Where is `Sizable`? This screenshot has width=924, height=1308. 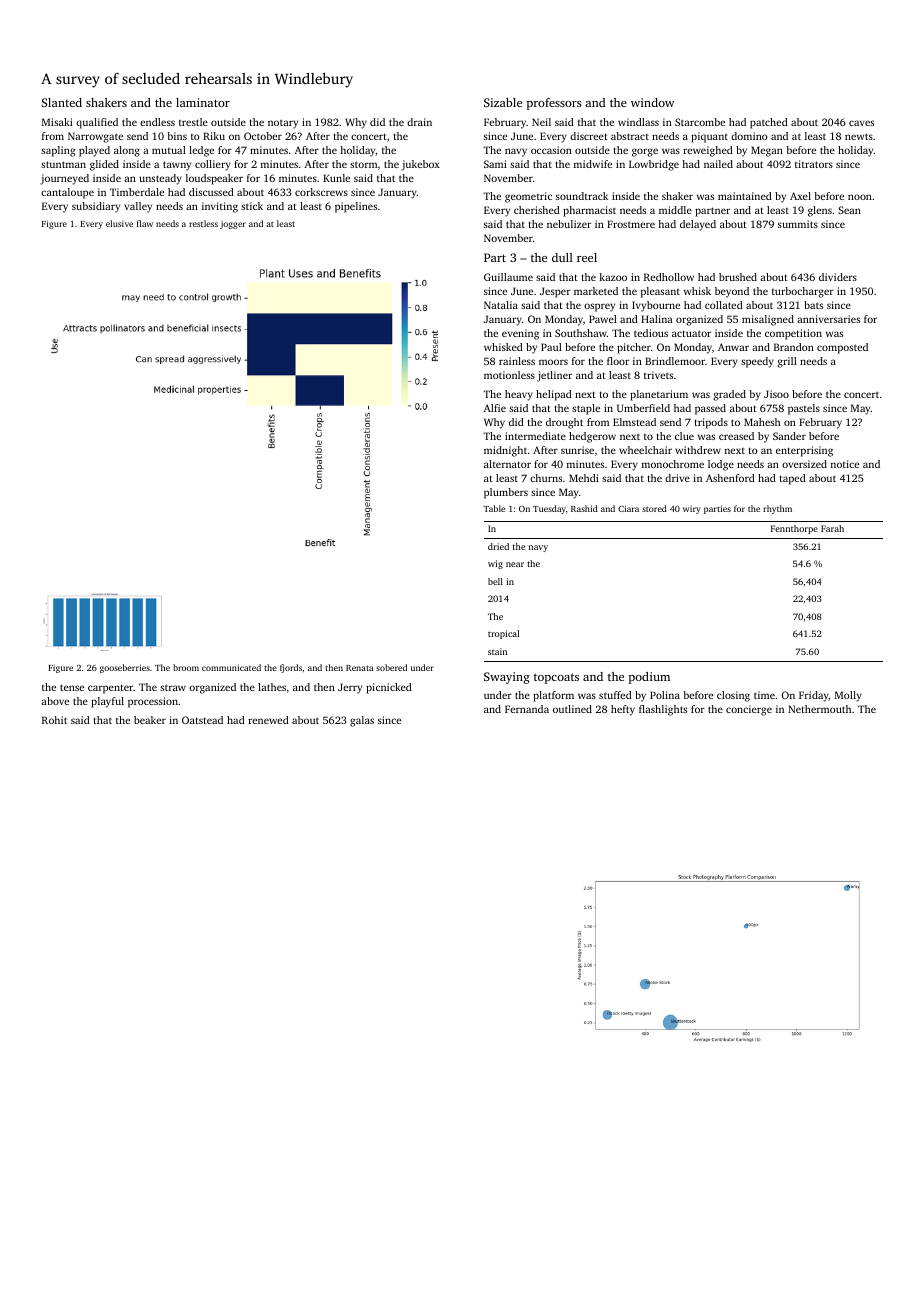
Sizable is located at coordinates (503, 102).
